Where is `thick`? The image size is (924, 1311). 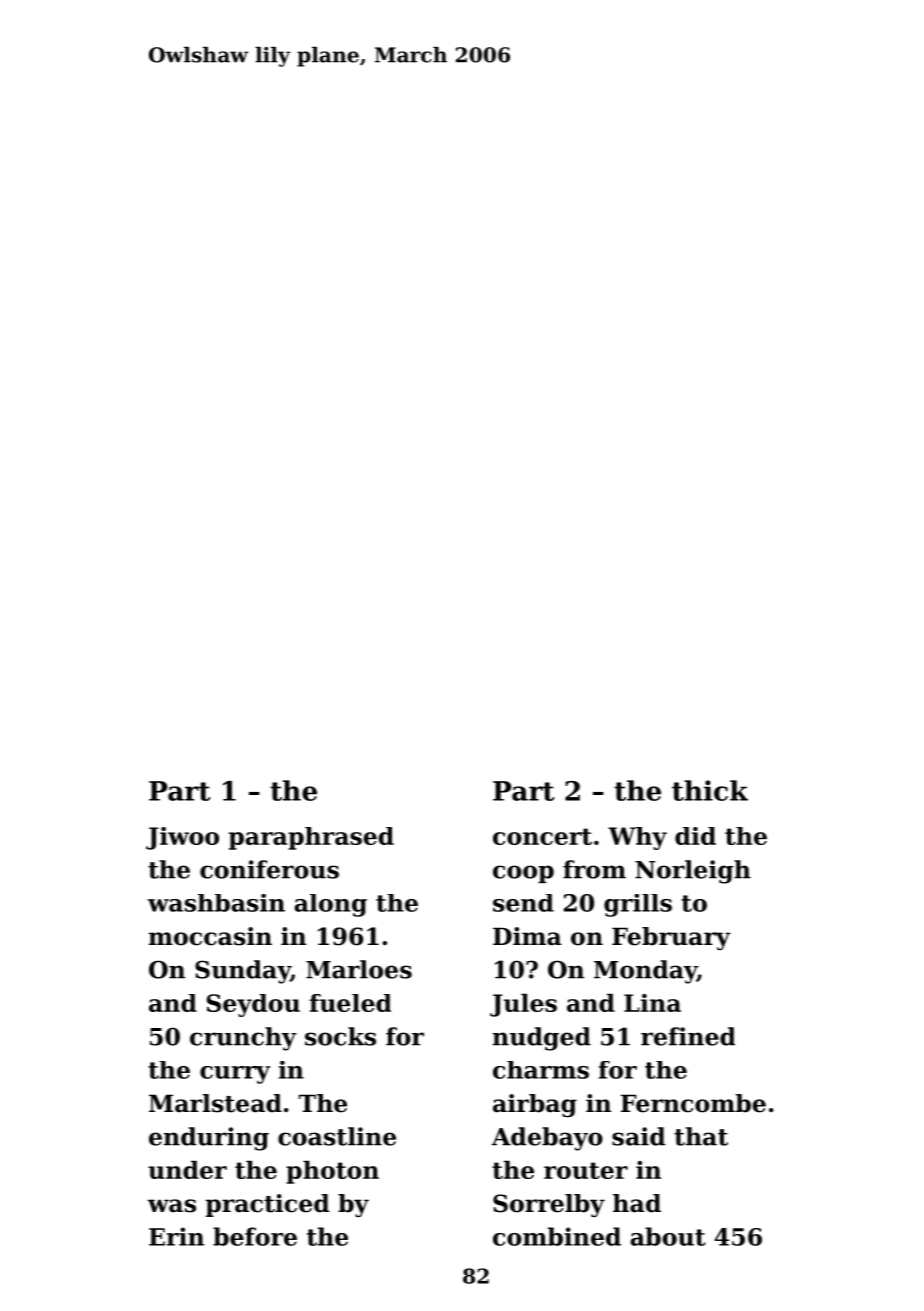
thick is located at coordinates (710, 790).
